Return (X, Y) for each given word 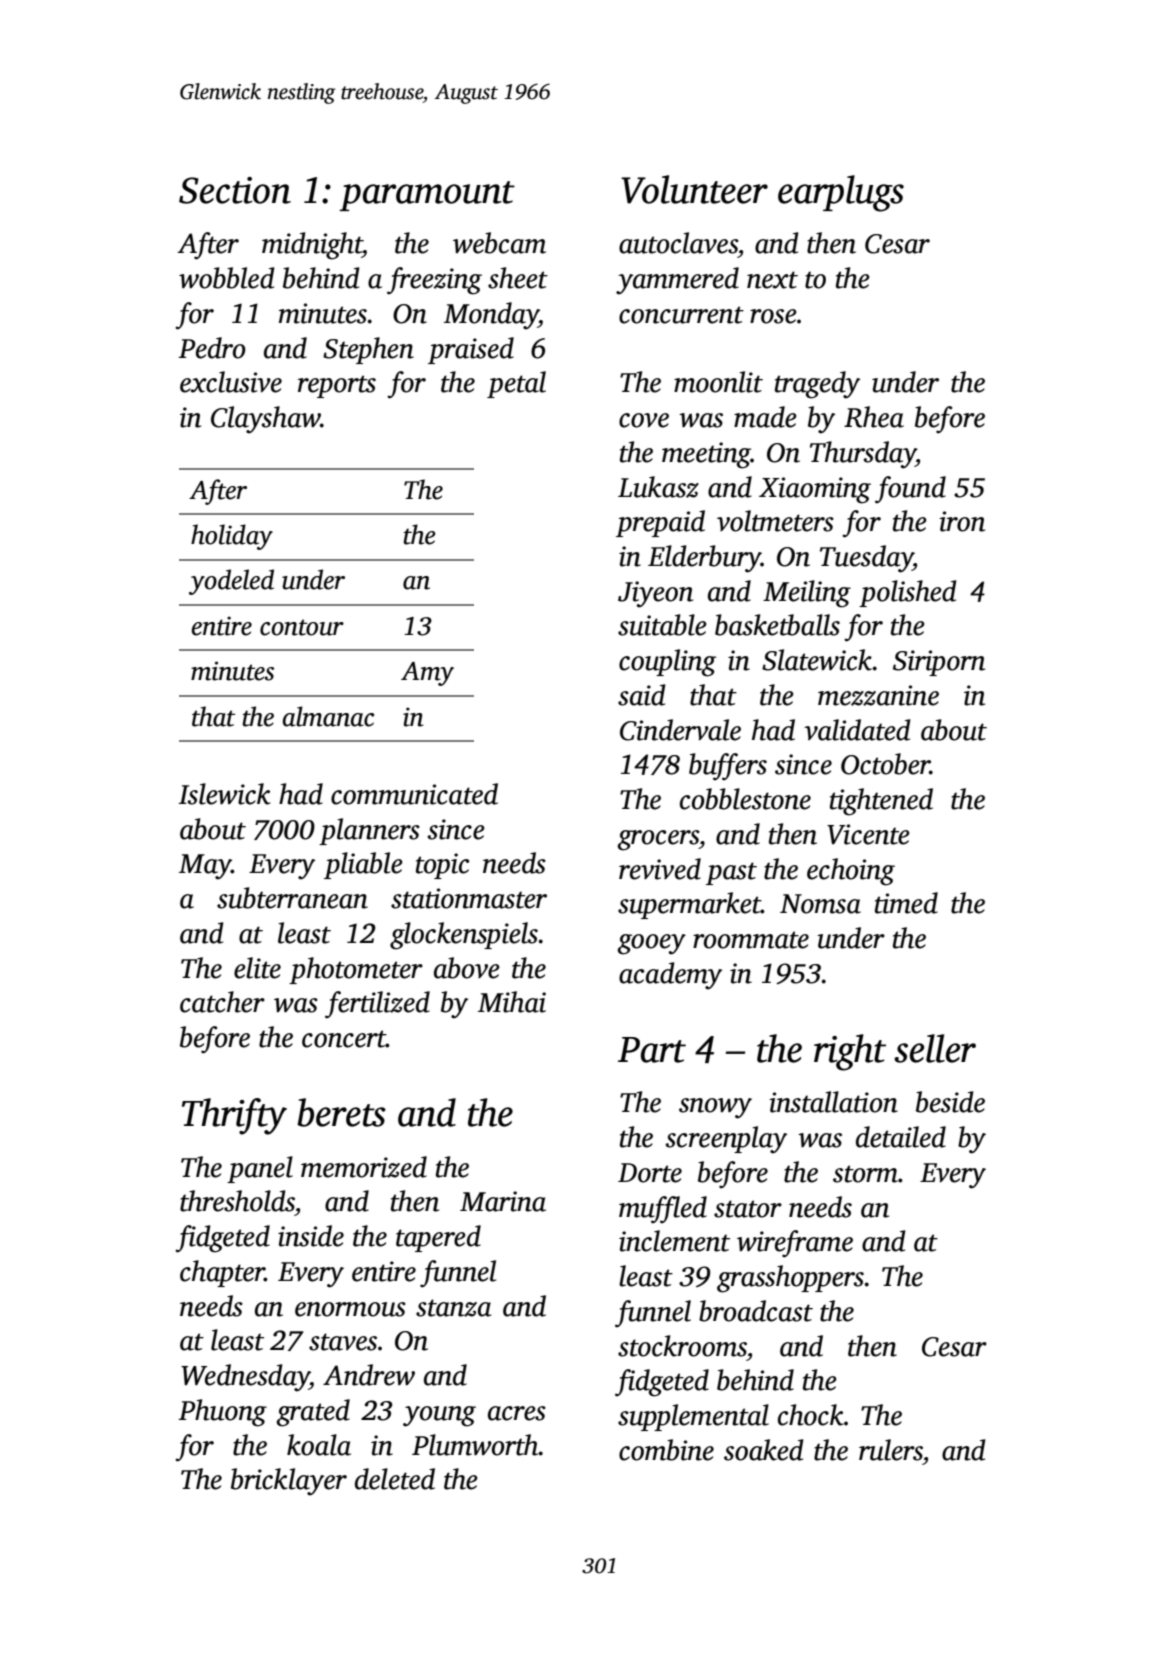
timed (906, 903)
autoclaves (678, 243)
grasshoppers (790, 1279)
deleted (395, 1479)
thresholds (237, 1201)
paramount (427, 196)
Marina (503, 1201)
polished (907, 593)
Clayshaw (266, 420)
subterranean (292, 898)
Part (652, 1050)
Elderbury (704, 559)
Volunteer (694, 189)
